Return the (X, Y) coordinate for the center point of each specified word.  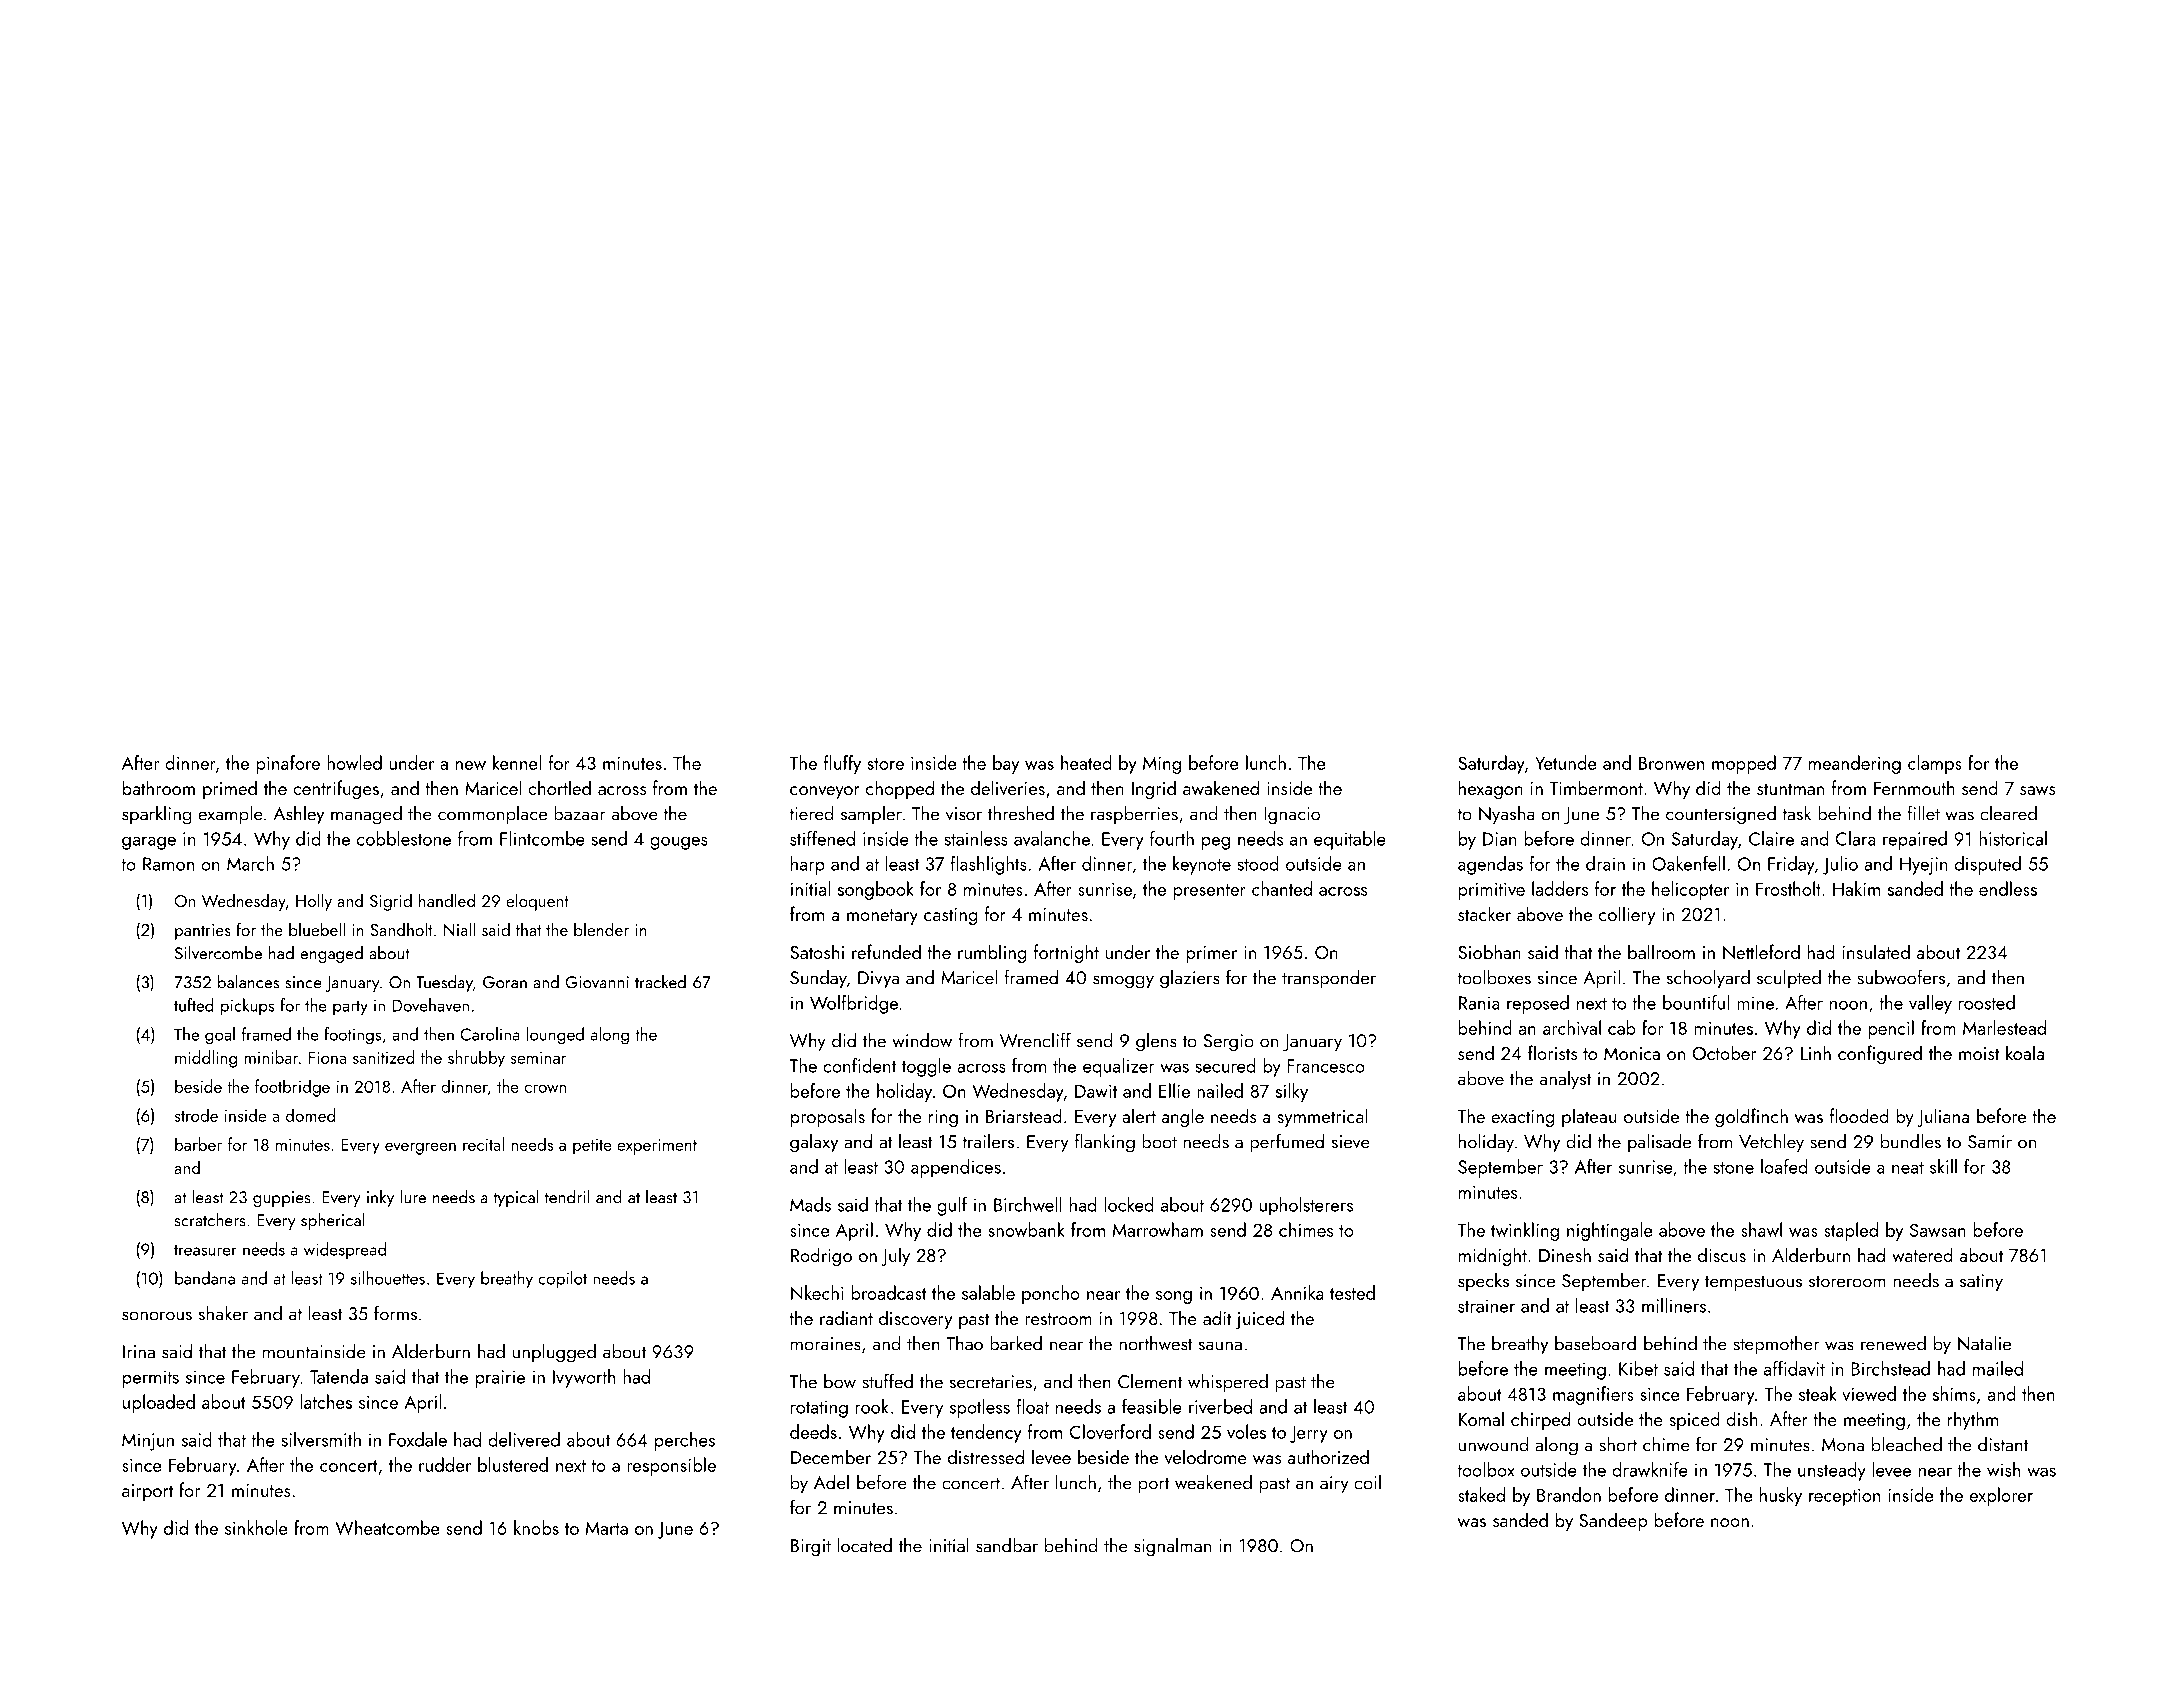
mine (1755, 1003)
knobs (536, 1527)
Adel (831, 1482)
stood (1258, 863)
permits (151, 1379)
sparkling (157, 815)
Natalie (1984, 1343)
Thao (964, 1343)
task (1796, 813)
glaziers (1190, 979)
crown (545, 1089)
